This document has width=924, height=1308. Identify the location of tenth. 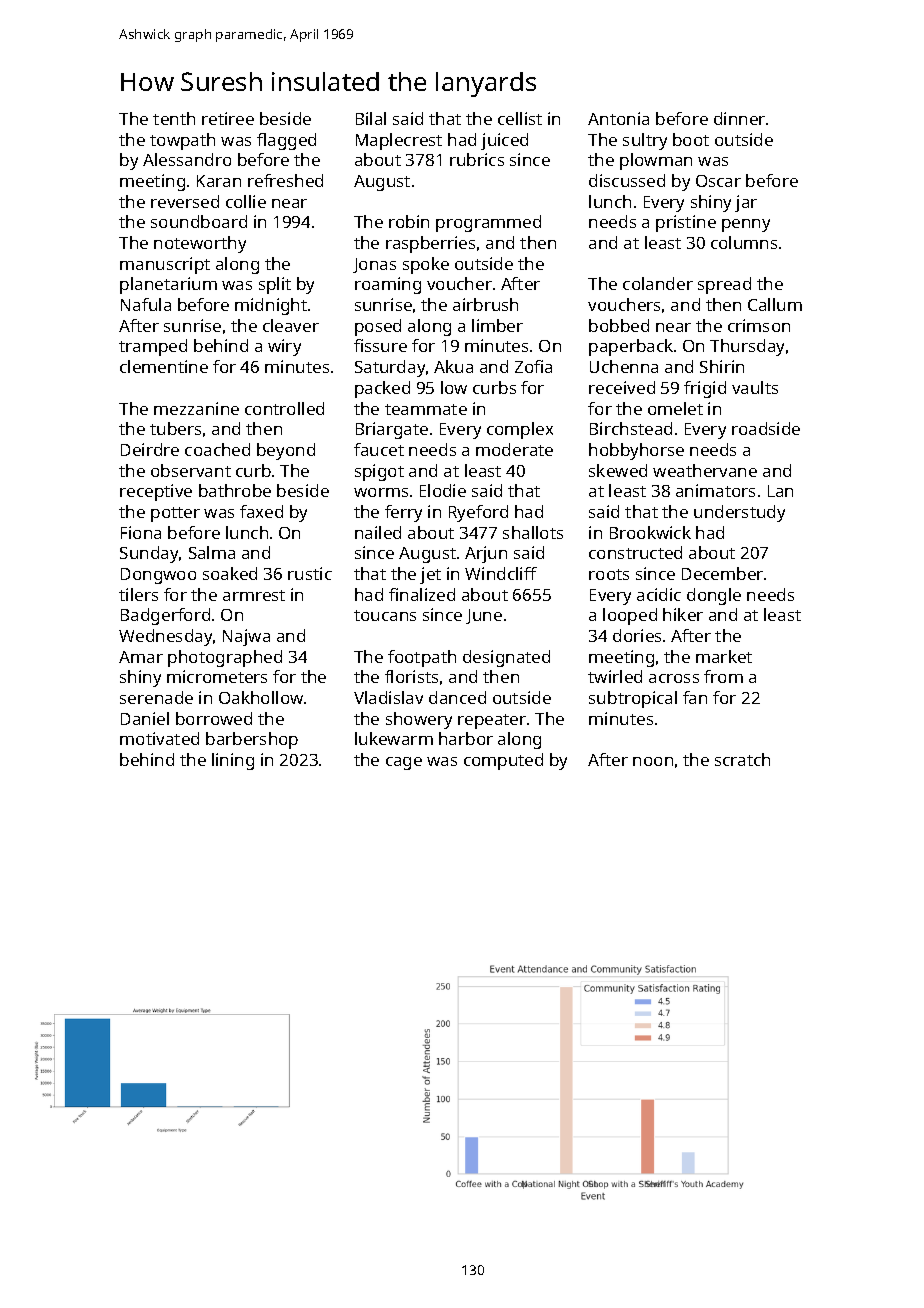
(174, 118).
